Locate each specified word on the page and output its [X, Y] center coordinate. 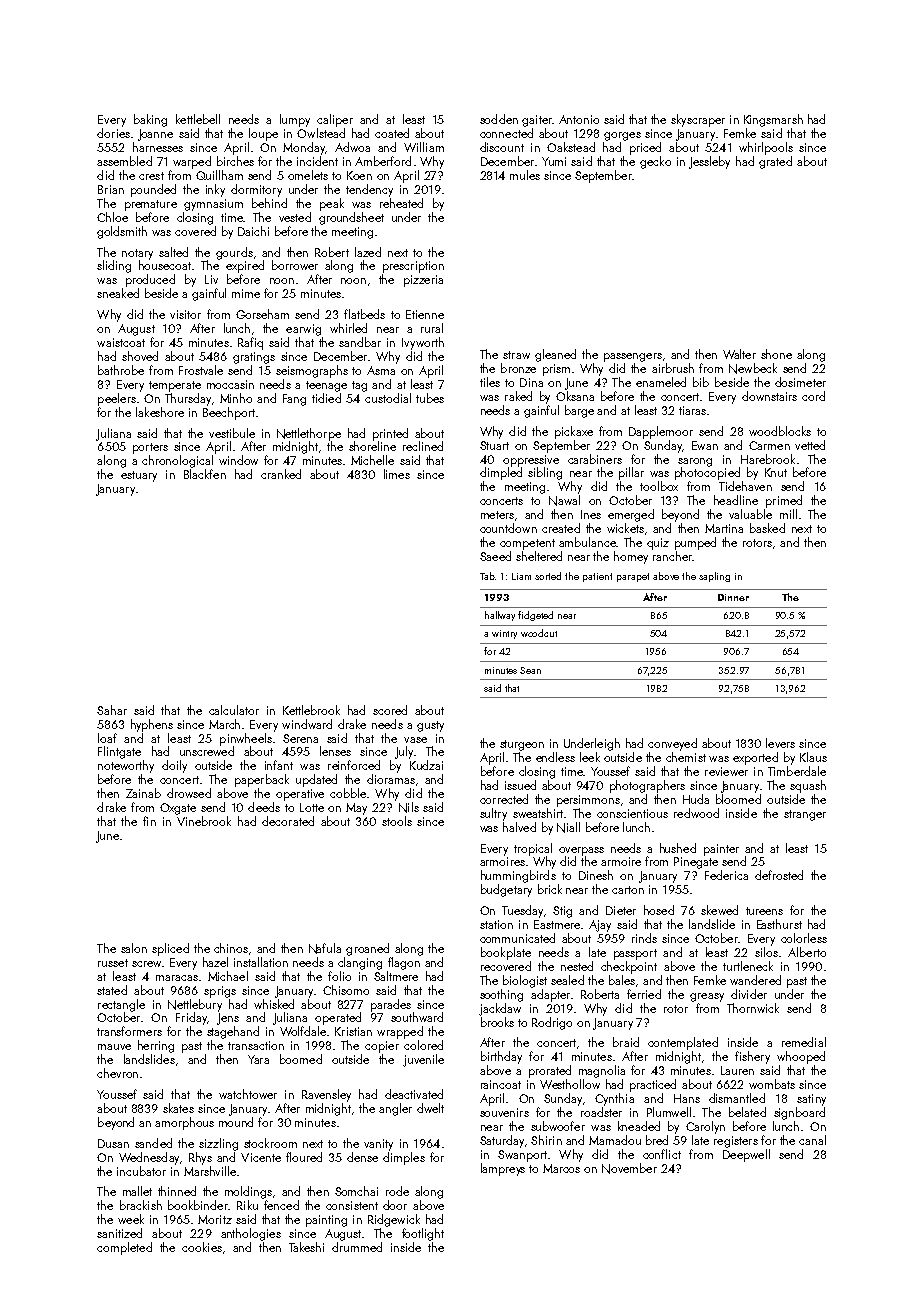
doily [174, 766]
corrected [504, 799]
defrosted [779, 875]
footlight [423, 1234]
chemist [686, 757]
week [131, 1219]
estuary [139, 476]
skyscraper [698, 120]
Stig [562, 912]
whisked [274, 1004]
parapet [633, 577]
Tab [487, 576]
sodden [499, 119]
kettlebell [198, 119]
